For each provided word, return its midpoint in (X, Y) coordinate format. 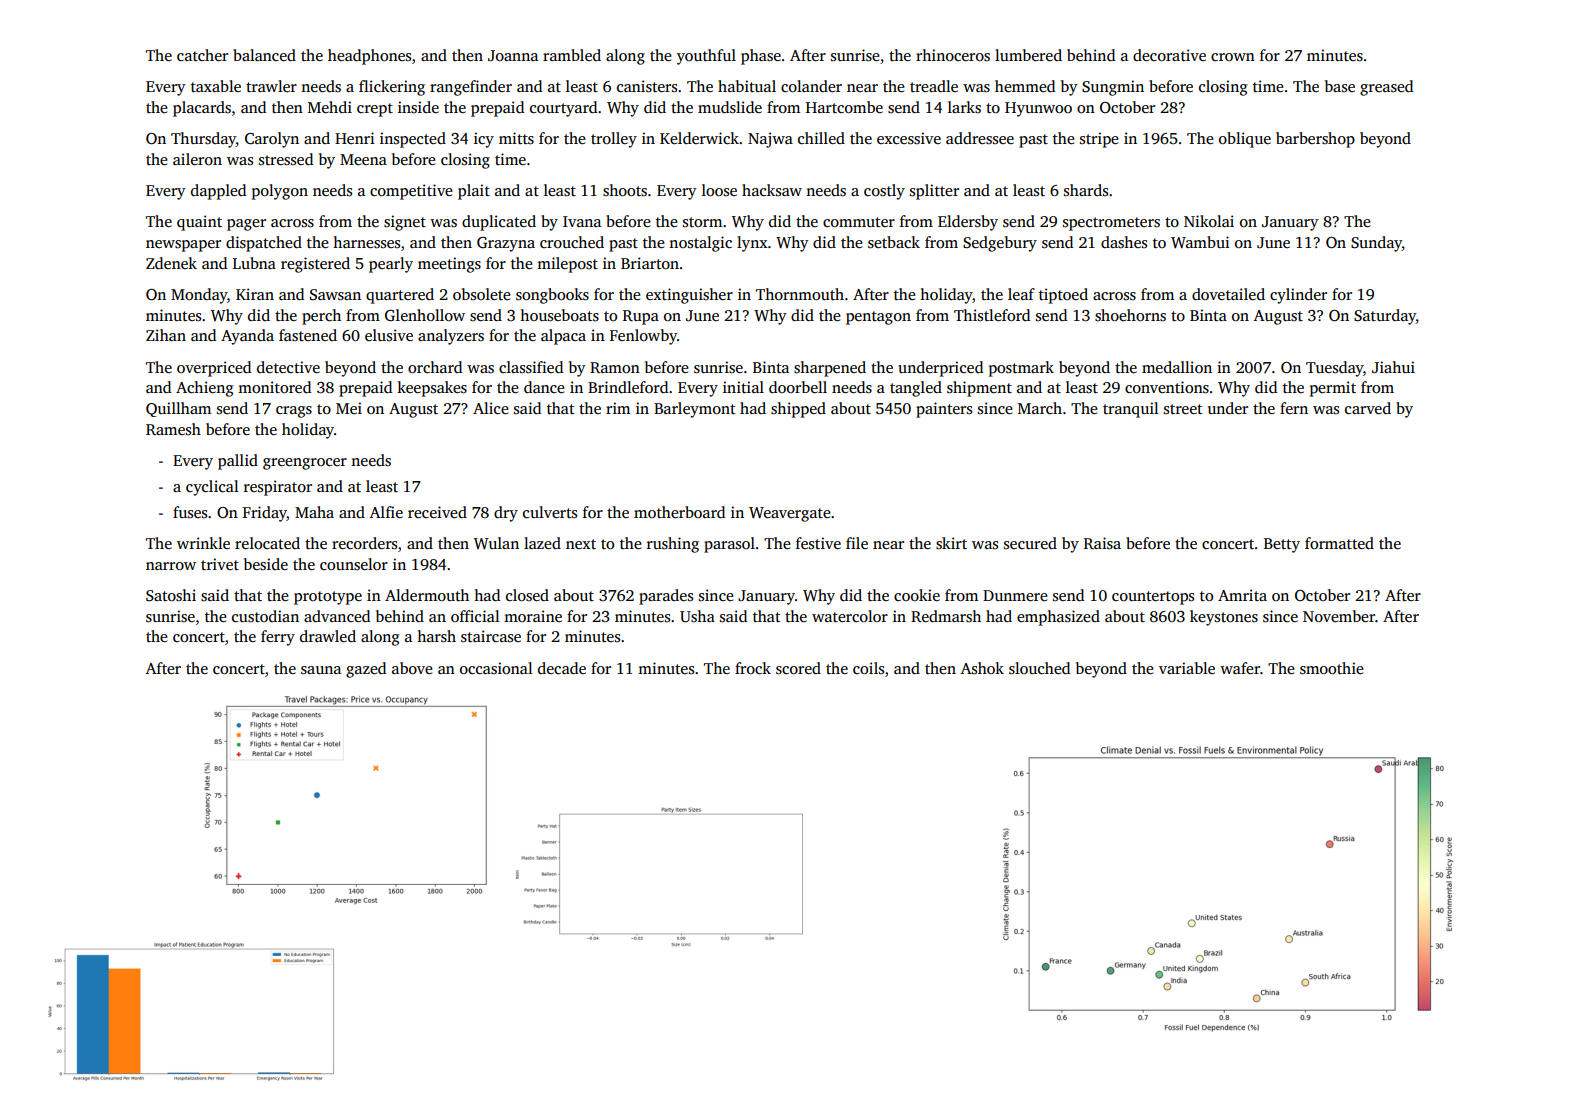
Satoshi (171, 595)
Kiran (255, 294)
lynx (752, 244)
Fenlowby (643, 337)
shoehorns (1130, 315)
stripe (1099, 140)
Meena (363, 159)
